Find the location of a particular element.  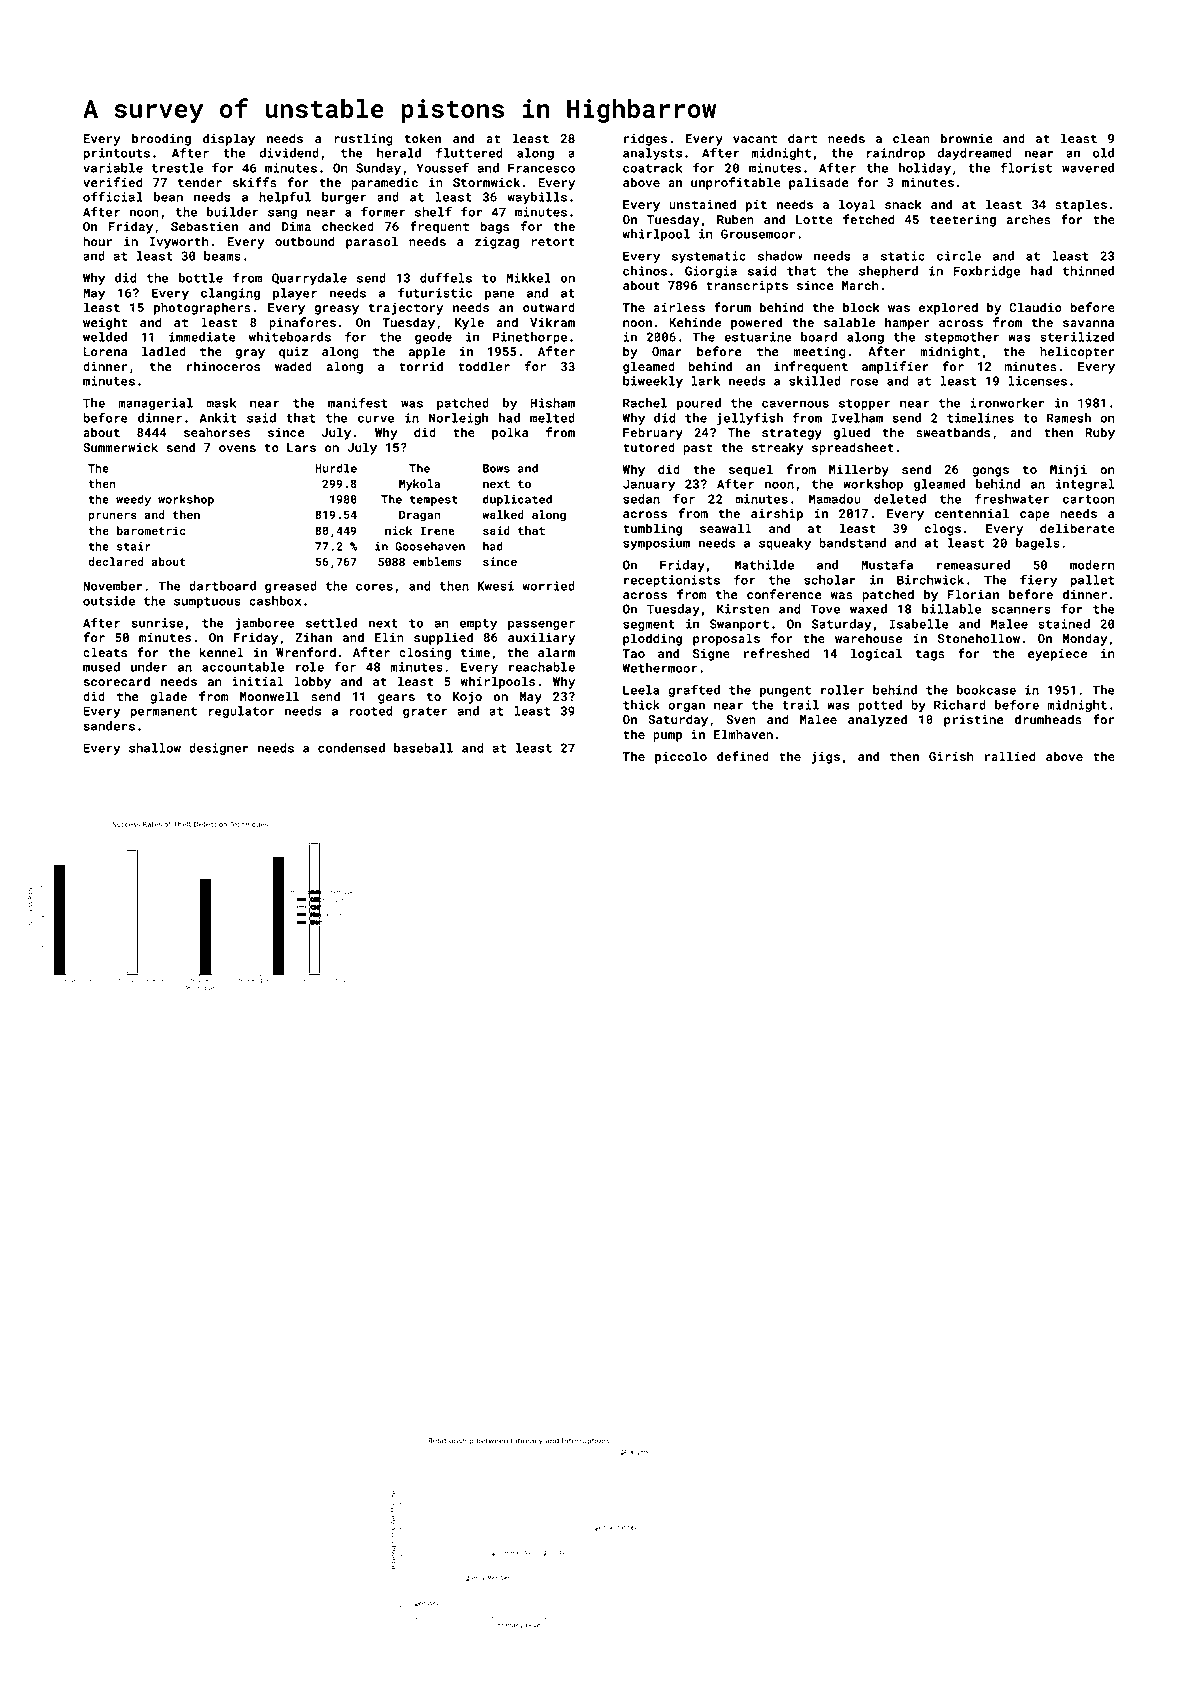

Ruby is located at coordinates (1100, 433).
